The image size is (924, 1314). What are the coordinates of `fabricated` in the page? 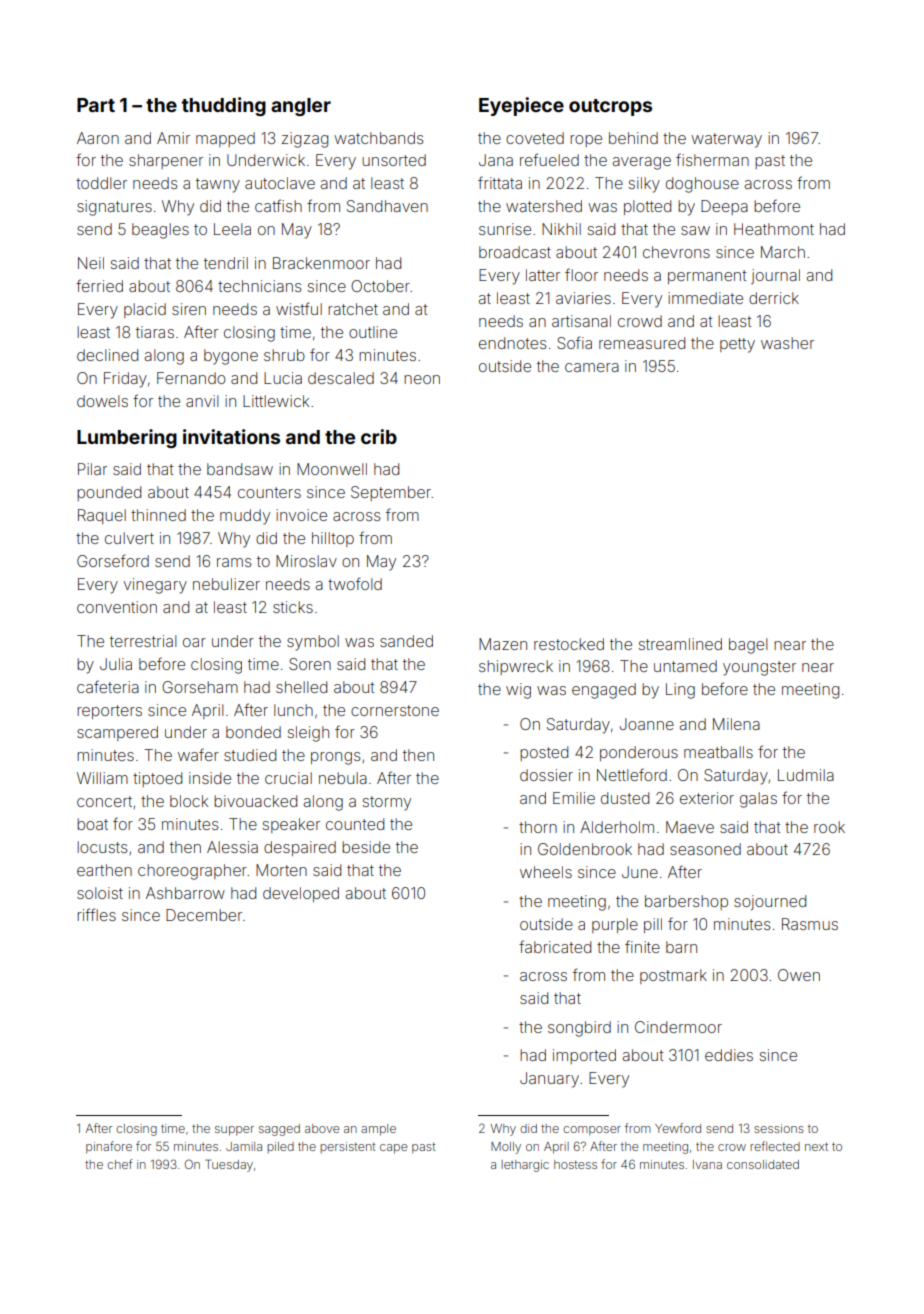 It's located at (555, 946).
